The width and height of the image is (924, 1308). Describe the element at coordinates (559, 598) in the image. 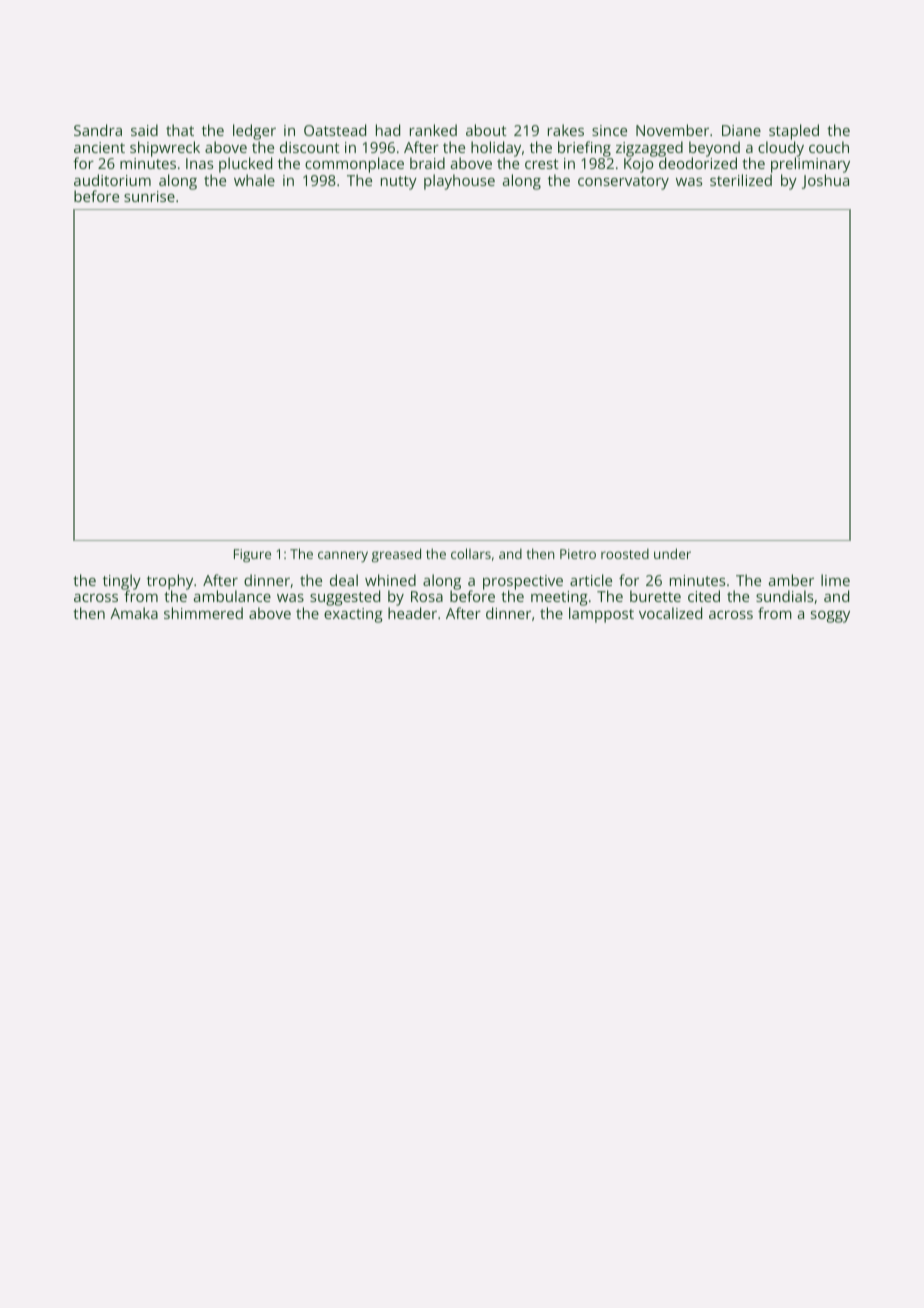

I see `meeting` at that location.
